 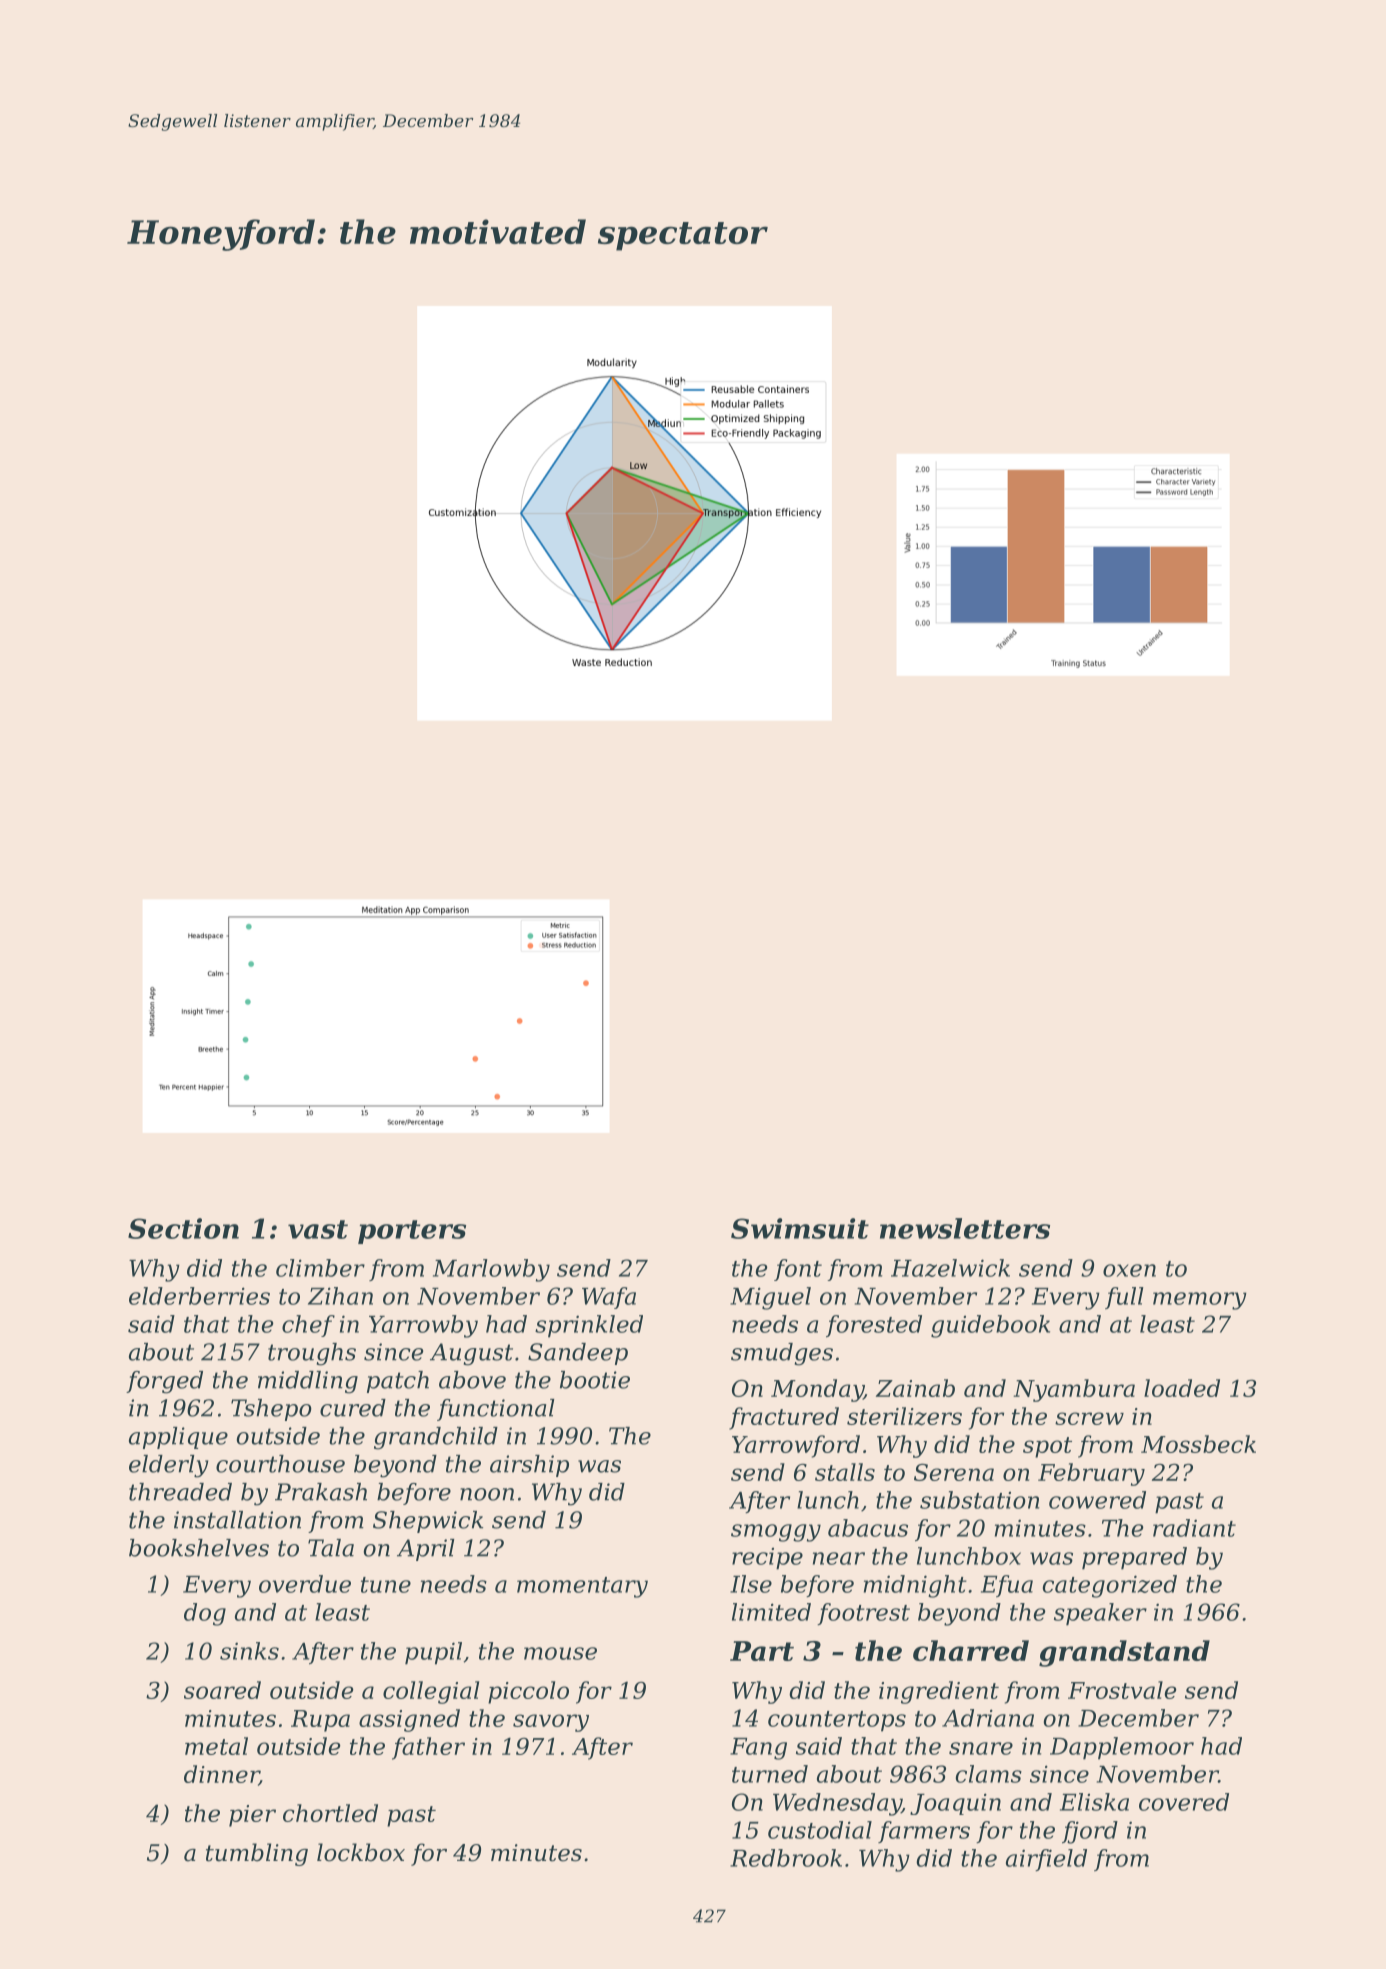 I want to click on newsletters, so click(x=965, y=1228).
